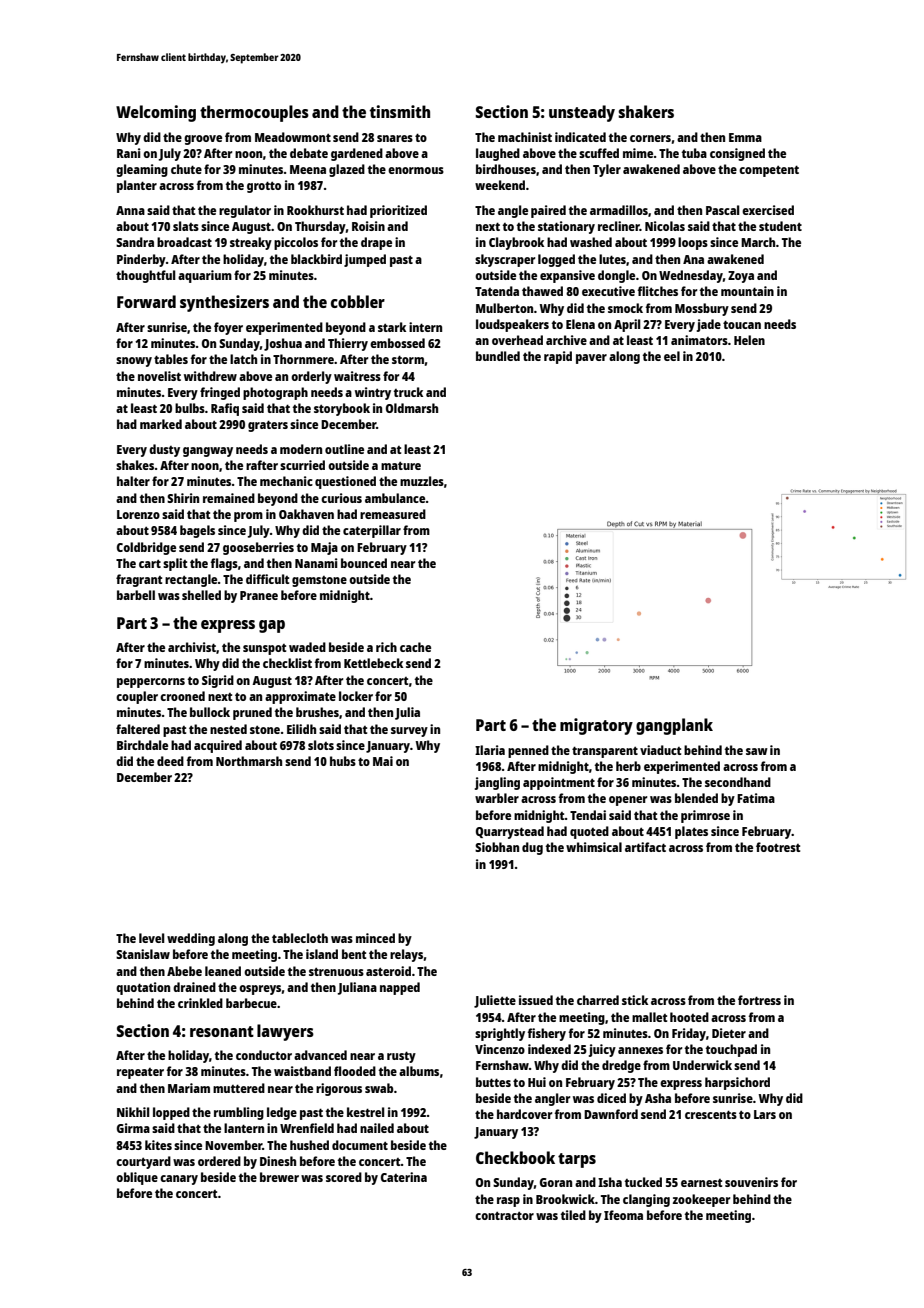 The height and width of the document is (1308, 924). Describe the element at coordinates (135, 242) in the document. I see `Sandra` at that location.
